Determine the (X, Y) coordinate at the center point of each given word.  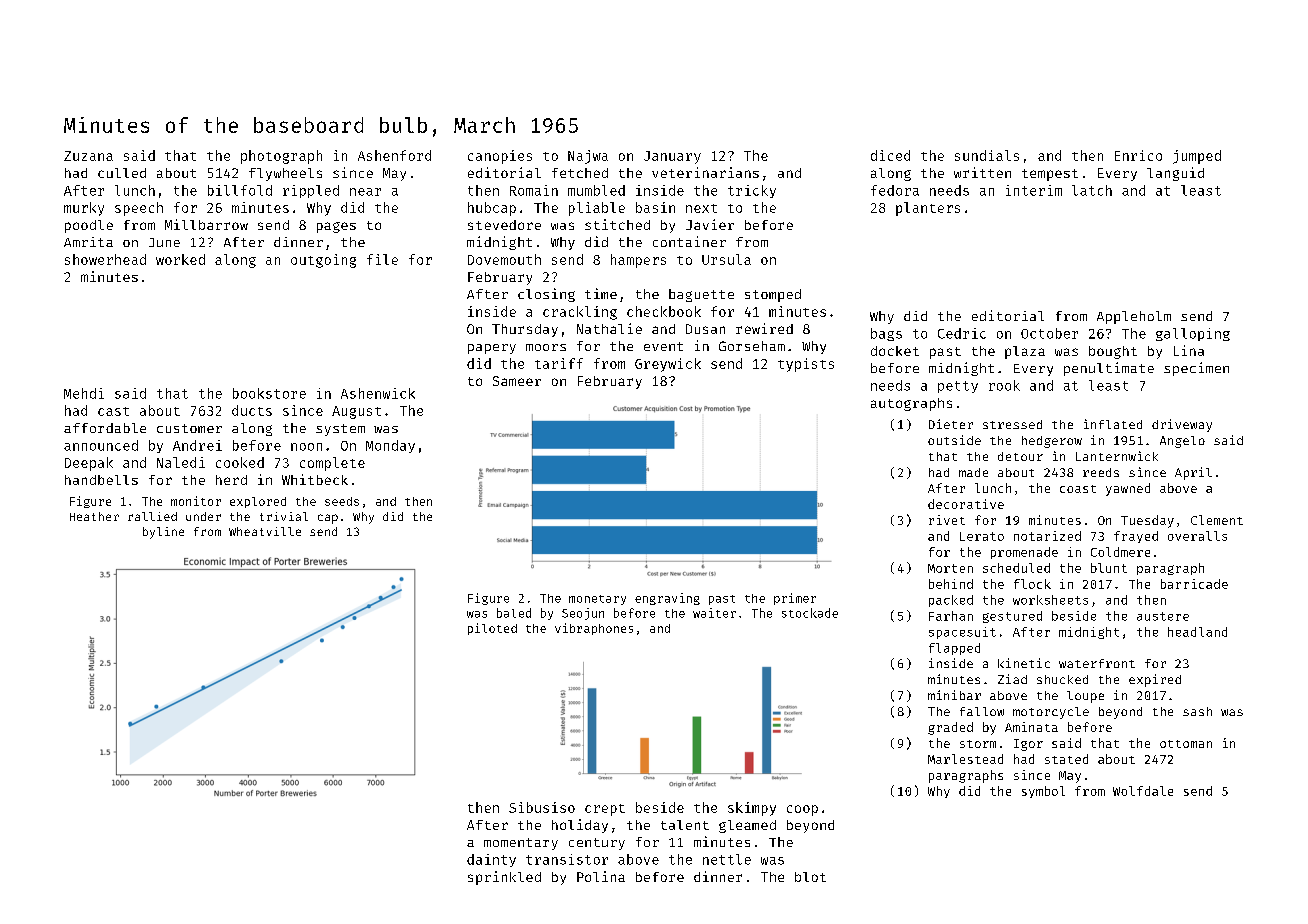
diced (890, 155)
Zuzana (88, 156)
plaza (1025, 352)
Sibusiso (542, 807)
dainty (491, 860)
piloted (492, 629)
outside (954, 440)
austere (1163, 616)
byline (163, 533)
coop (802, 810)
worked (180, 259)
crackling (580, 313)
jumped (1197, 157)
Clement (1217, 520)
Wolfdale (1143, 791)
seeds (342, 501)
